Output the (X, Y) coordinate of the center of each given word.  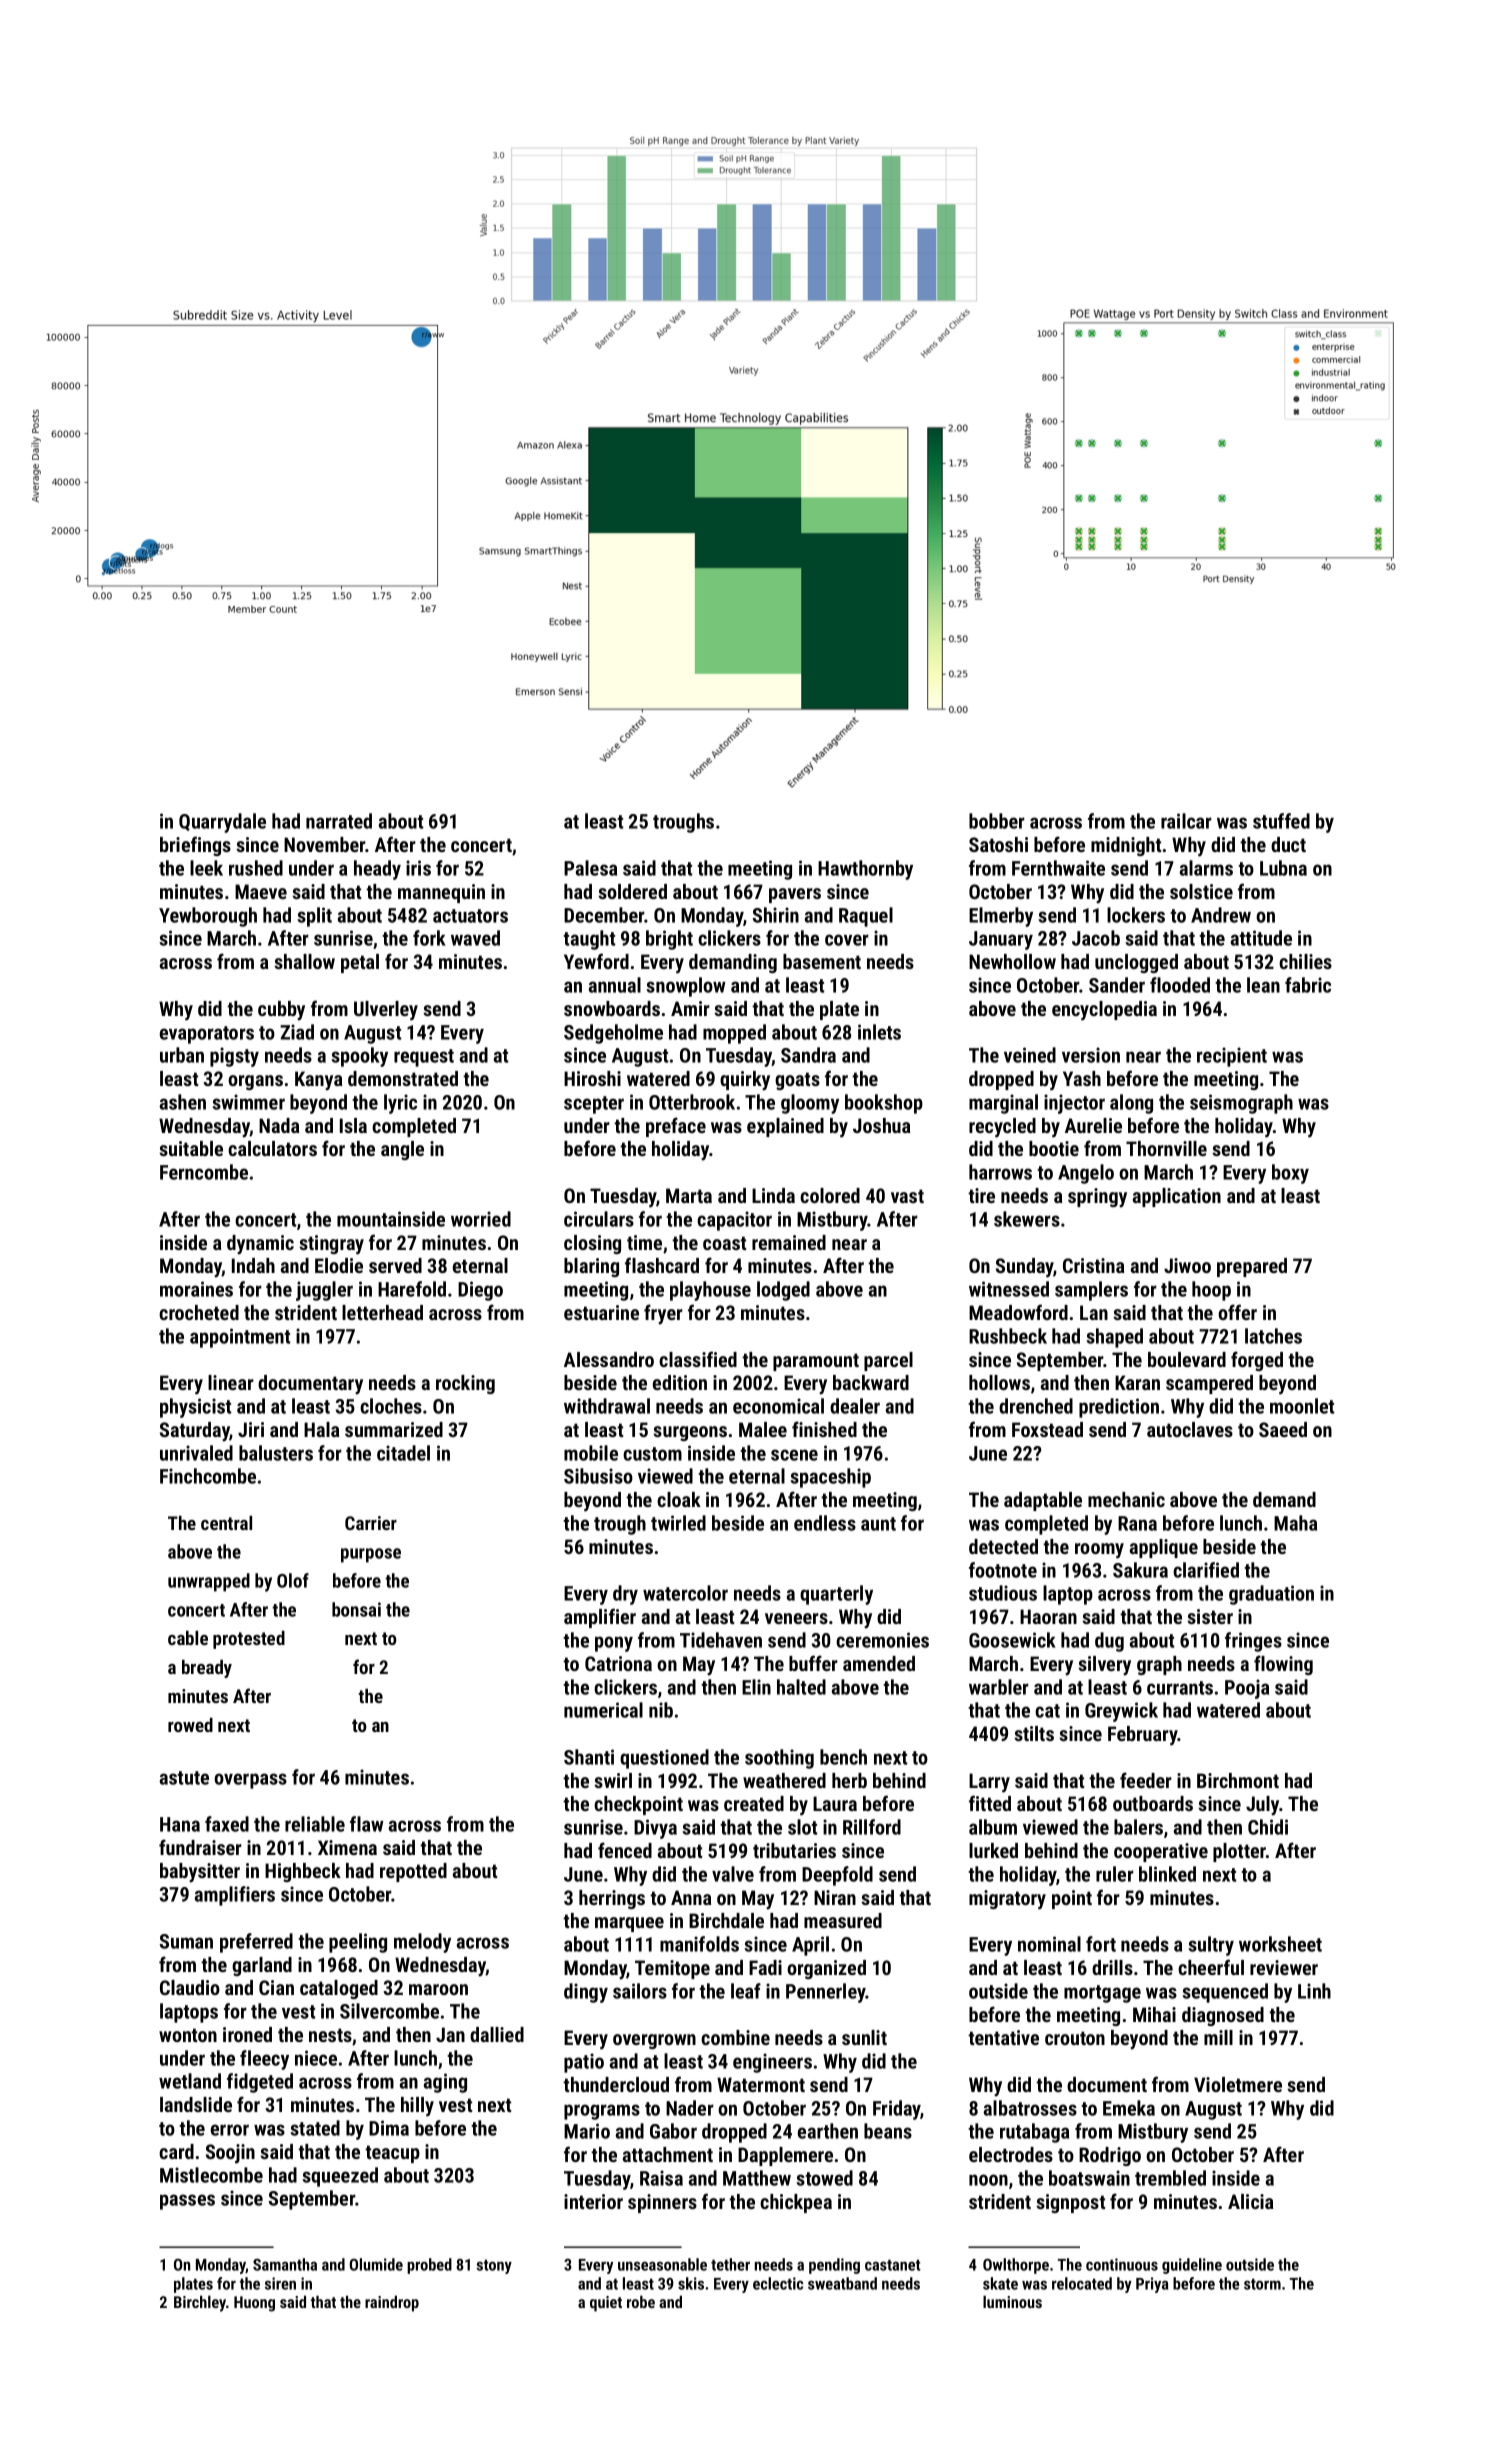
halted (801, 1687)
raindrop (392, 2303)
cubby (281, 1011)
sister (1210, 1616)
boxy (1290, 1174)
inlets (879, 1032)
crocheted (199, 1312)
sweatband (842, 2283)
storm (1262, 2284)
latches (1273, 1336)
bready (207, 1669)
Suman (186, 1941)
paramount (816, 1362)
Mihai (1154, 2014)
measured (843, 1920)
